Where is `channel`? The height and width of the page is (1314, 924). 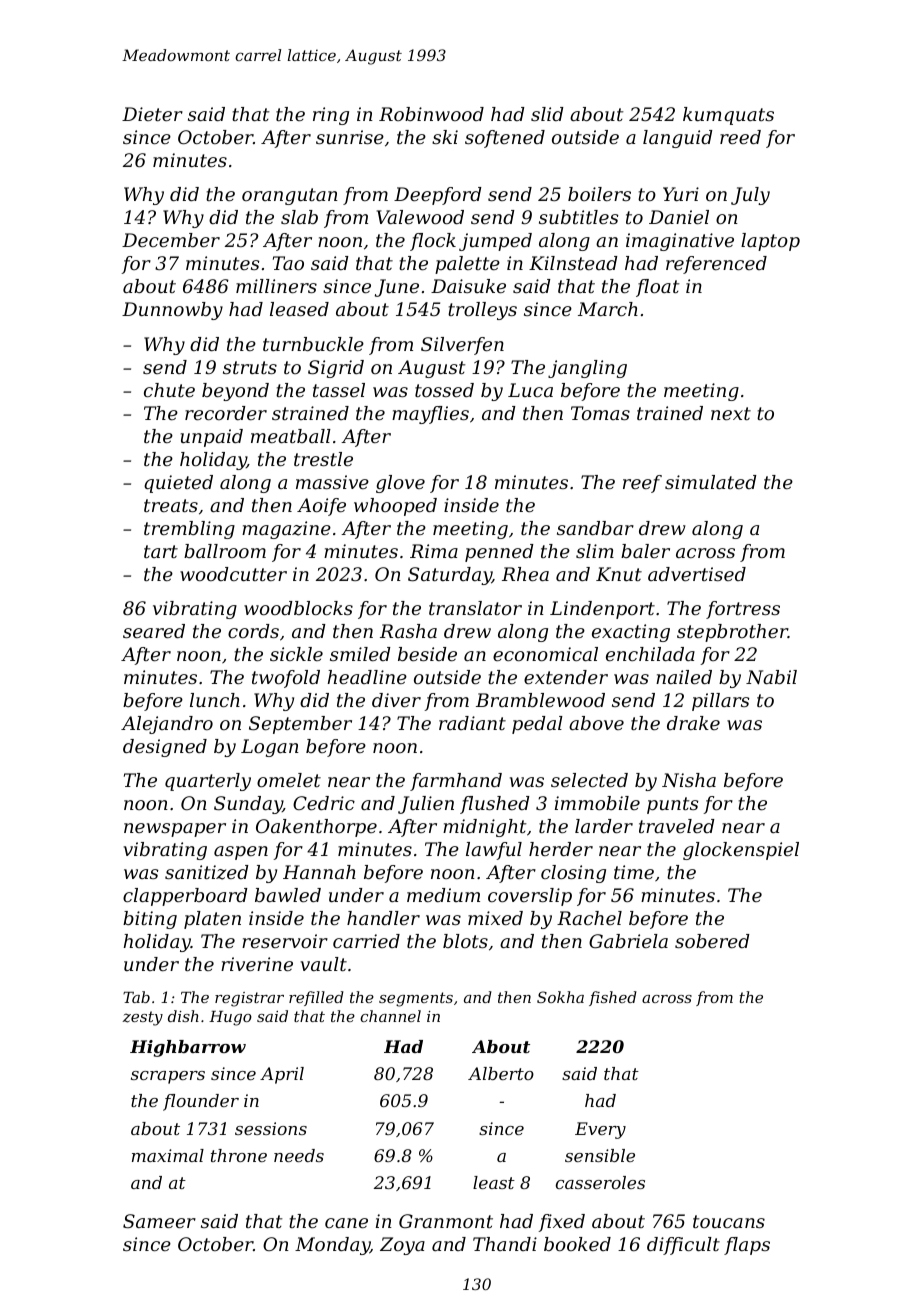 channel is located at coordinates (390, 1016).
